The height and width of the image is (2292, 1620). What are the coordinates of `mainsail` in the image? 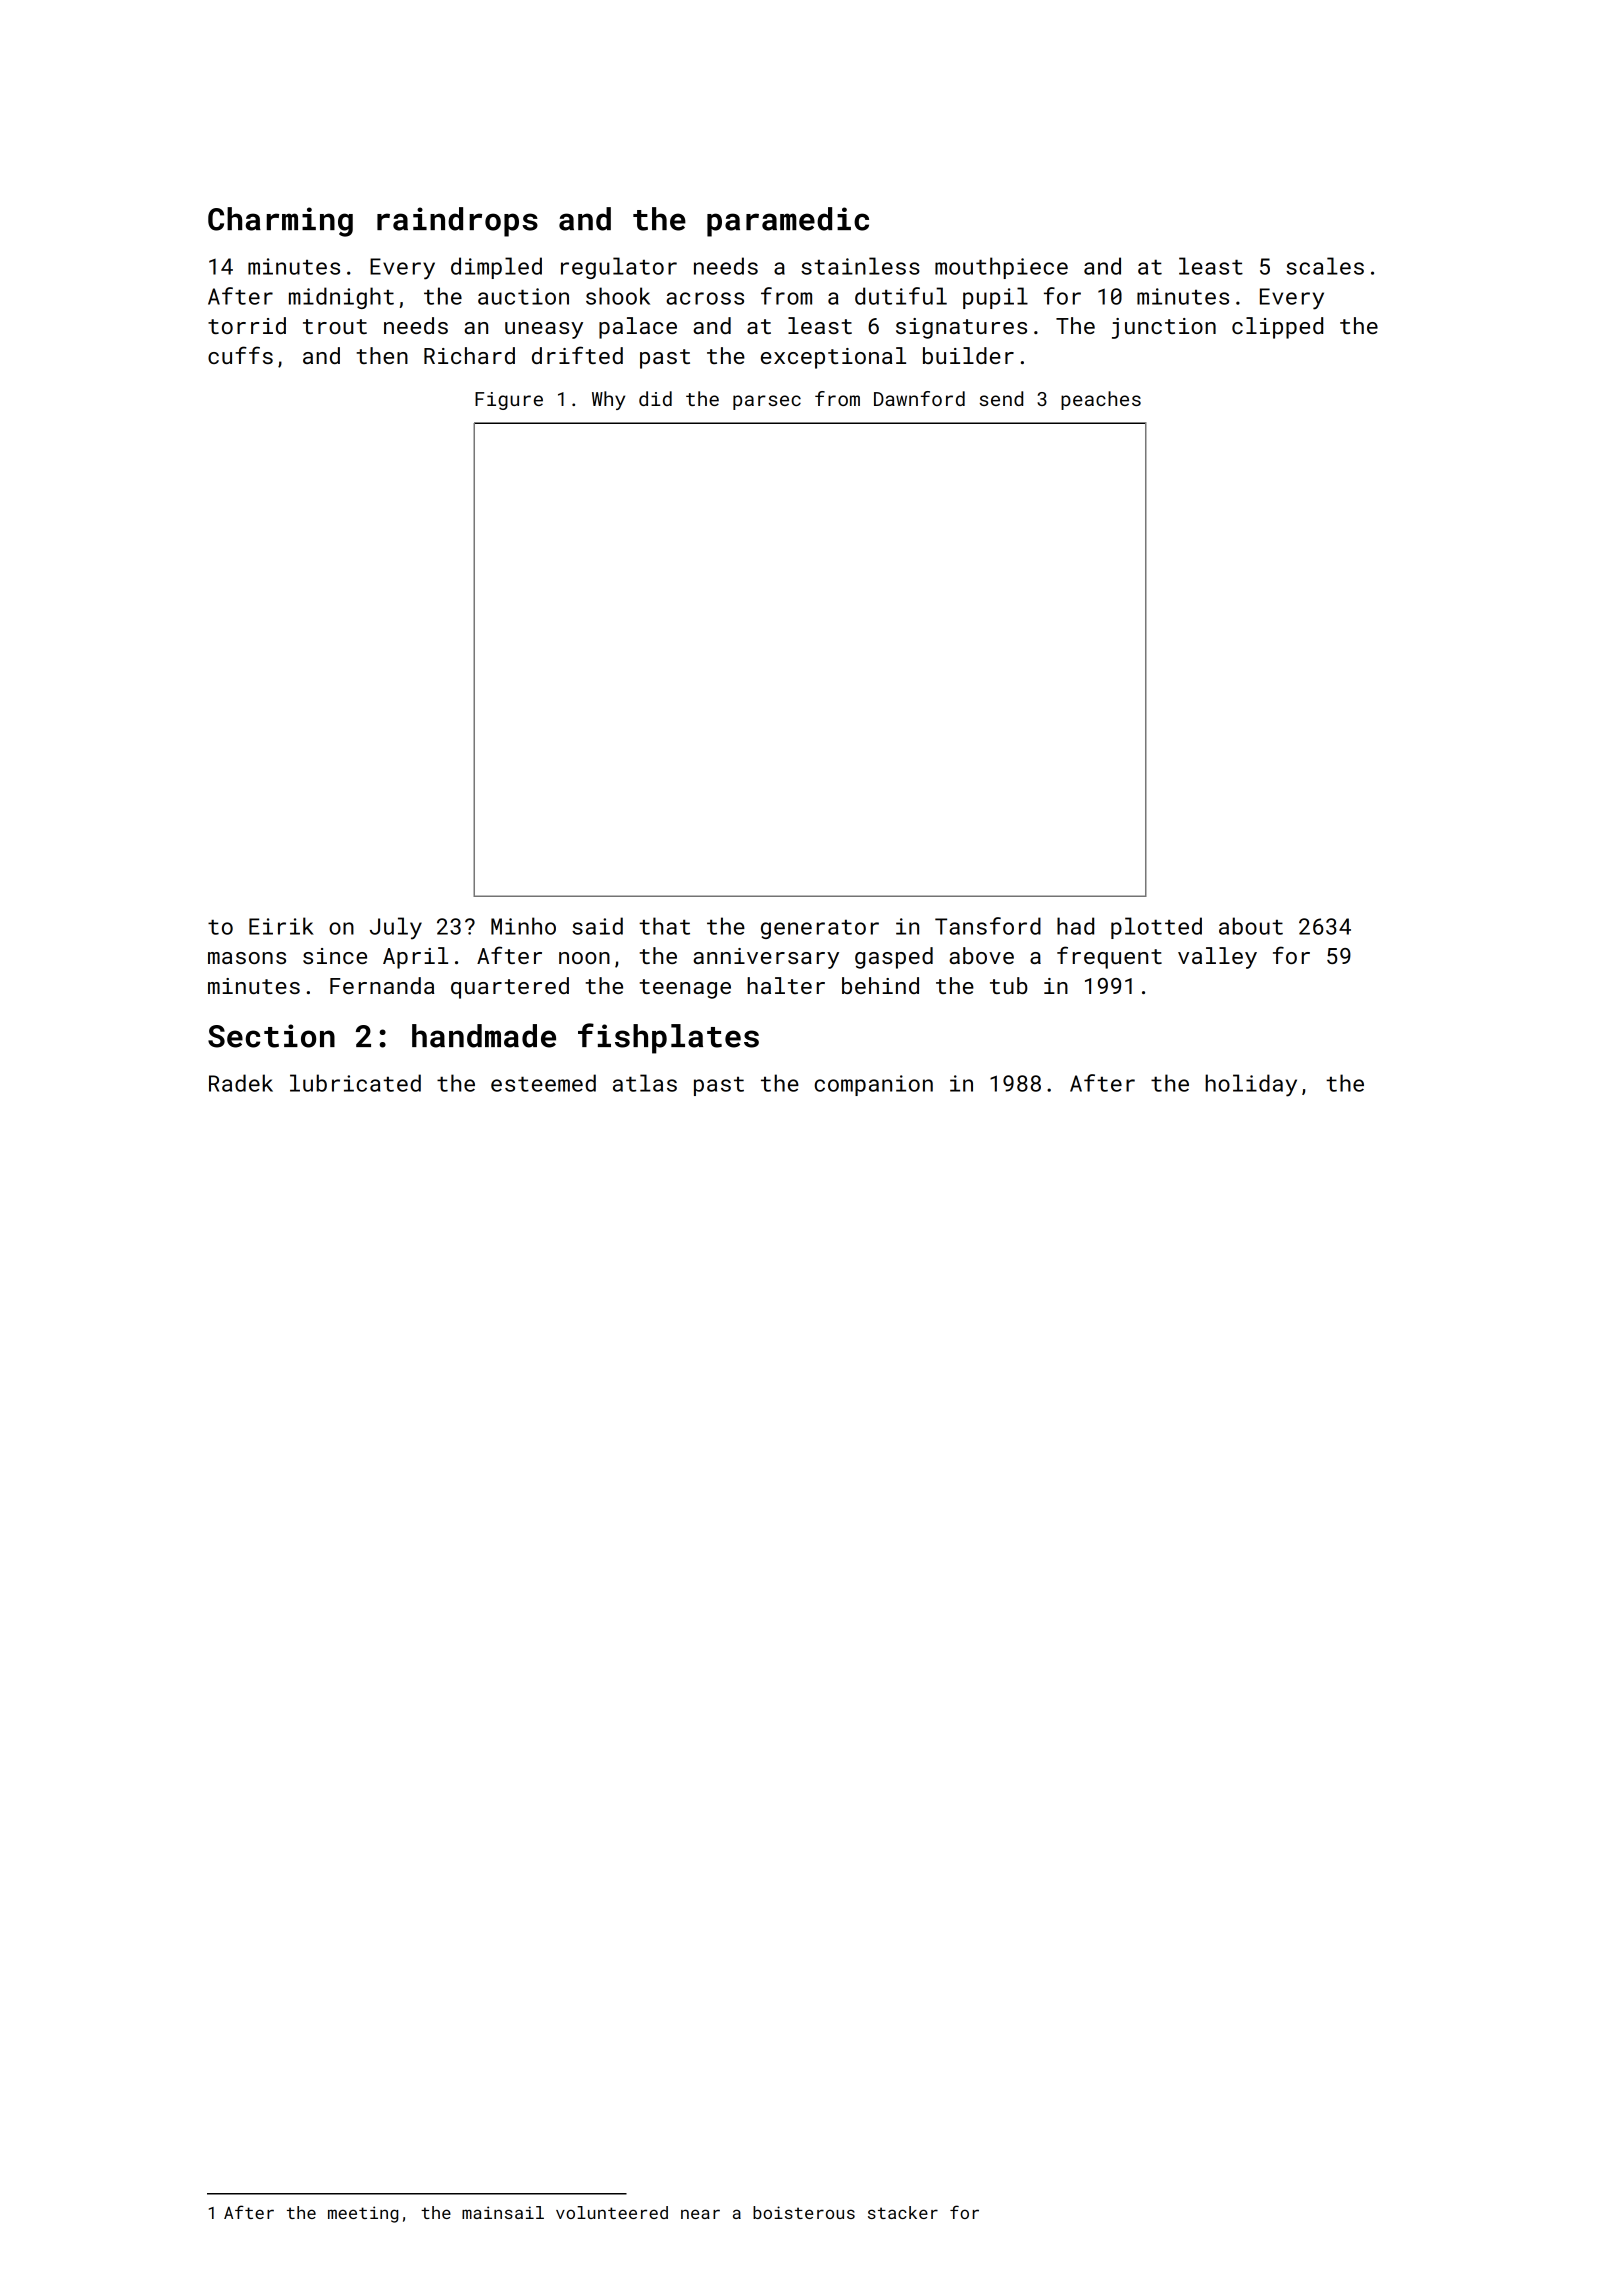 It's located at (503, 2212).
